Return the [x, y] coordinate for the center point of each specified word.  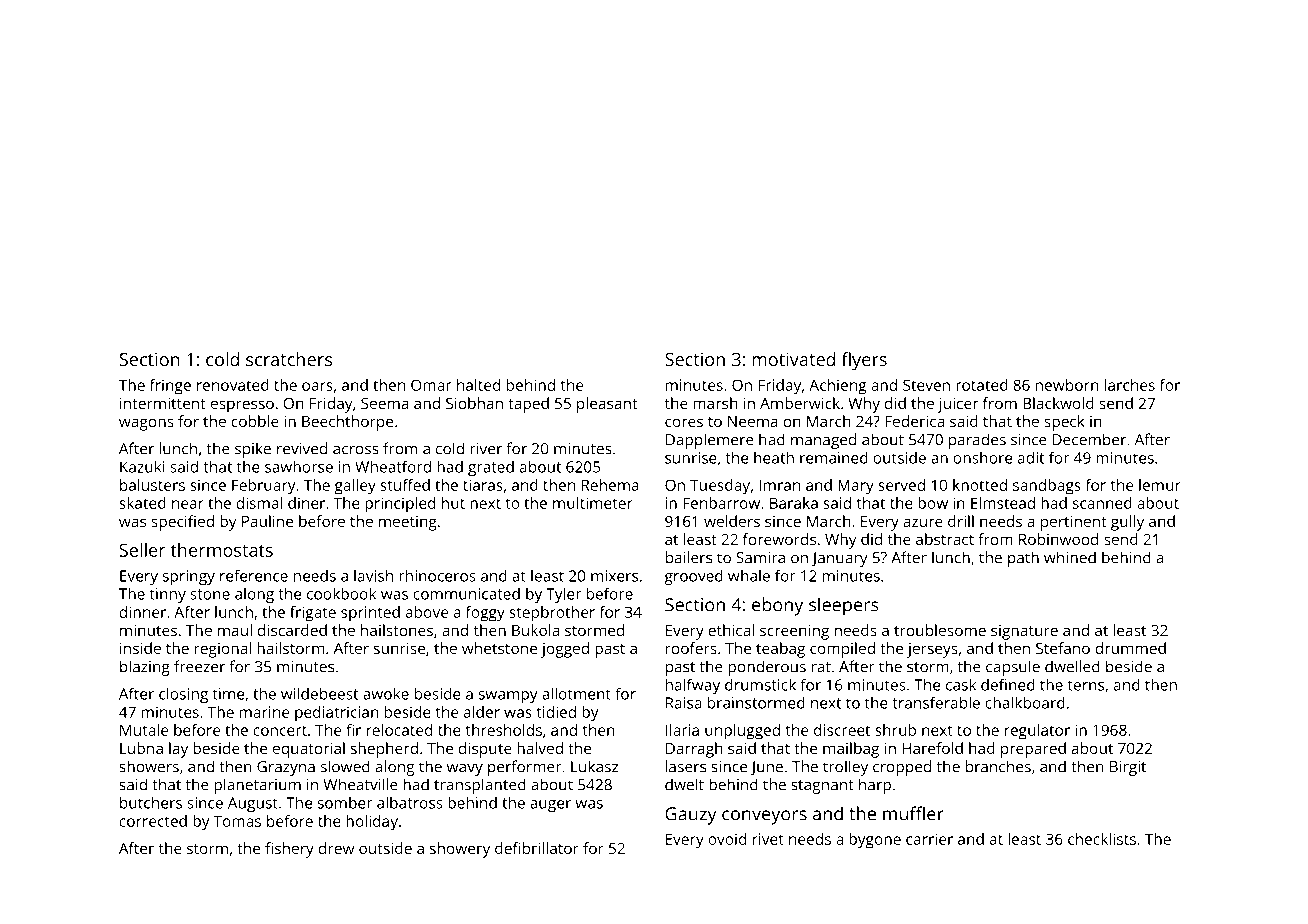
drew [336, 848]
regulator [1037, 732]
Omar [431, 385]
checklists [1102, 839]
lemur [1160, 485]
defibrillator [537, 848]
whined [1070, 557]
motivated [793, 359]
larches [1130, 385]
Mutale [144, 730]
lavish [373, 575]
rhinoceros [437, 575]
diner [306, 503]
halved [540, 748]
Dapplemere [710, 441]
